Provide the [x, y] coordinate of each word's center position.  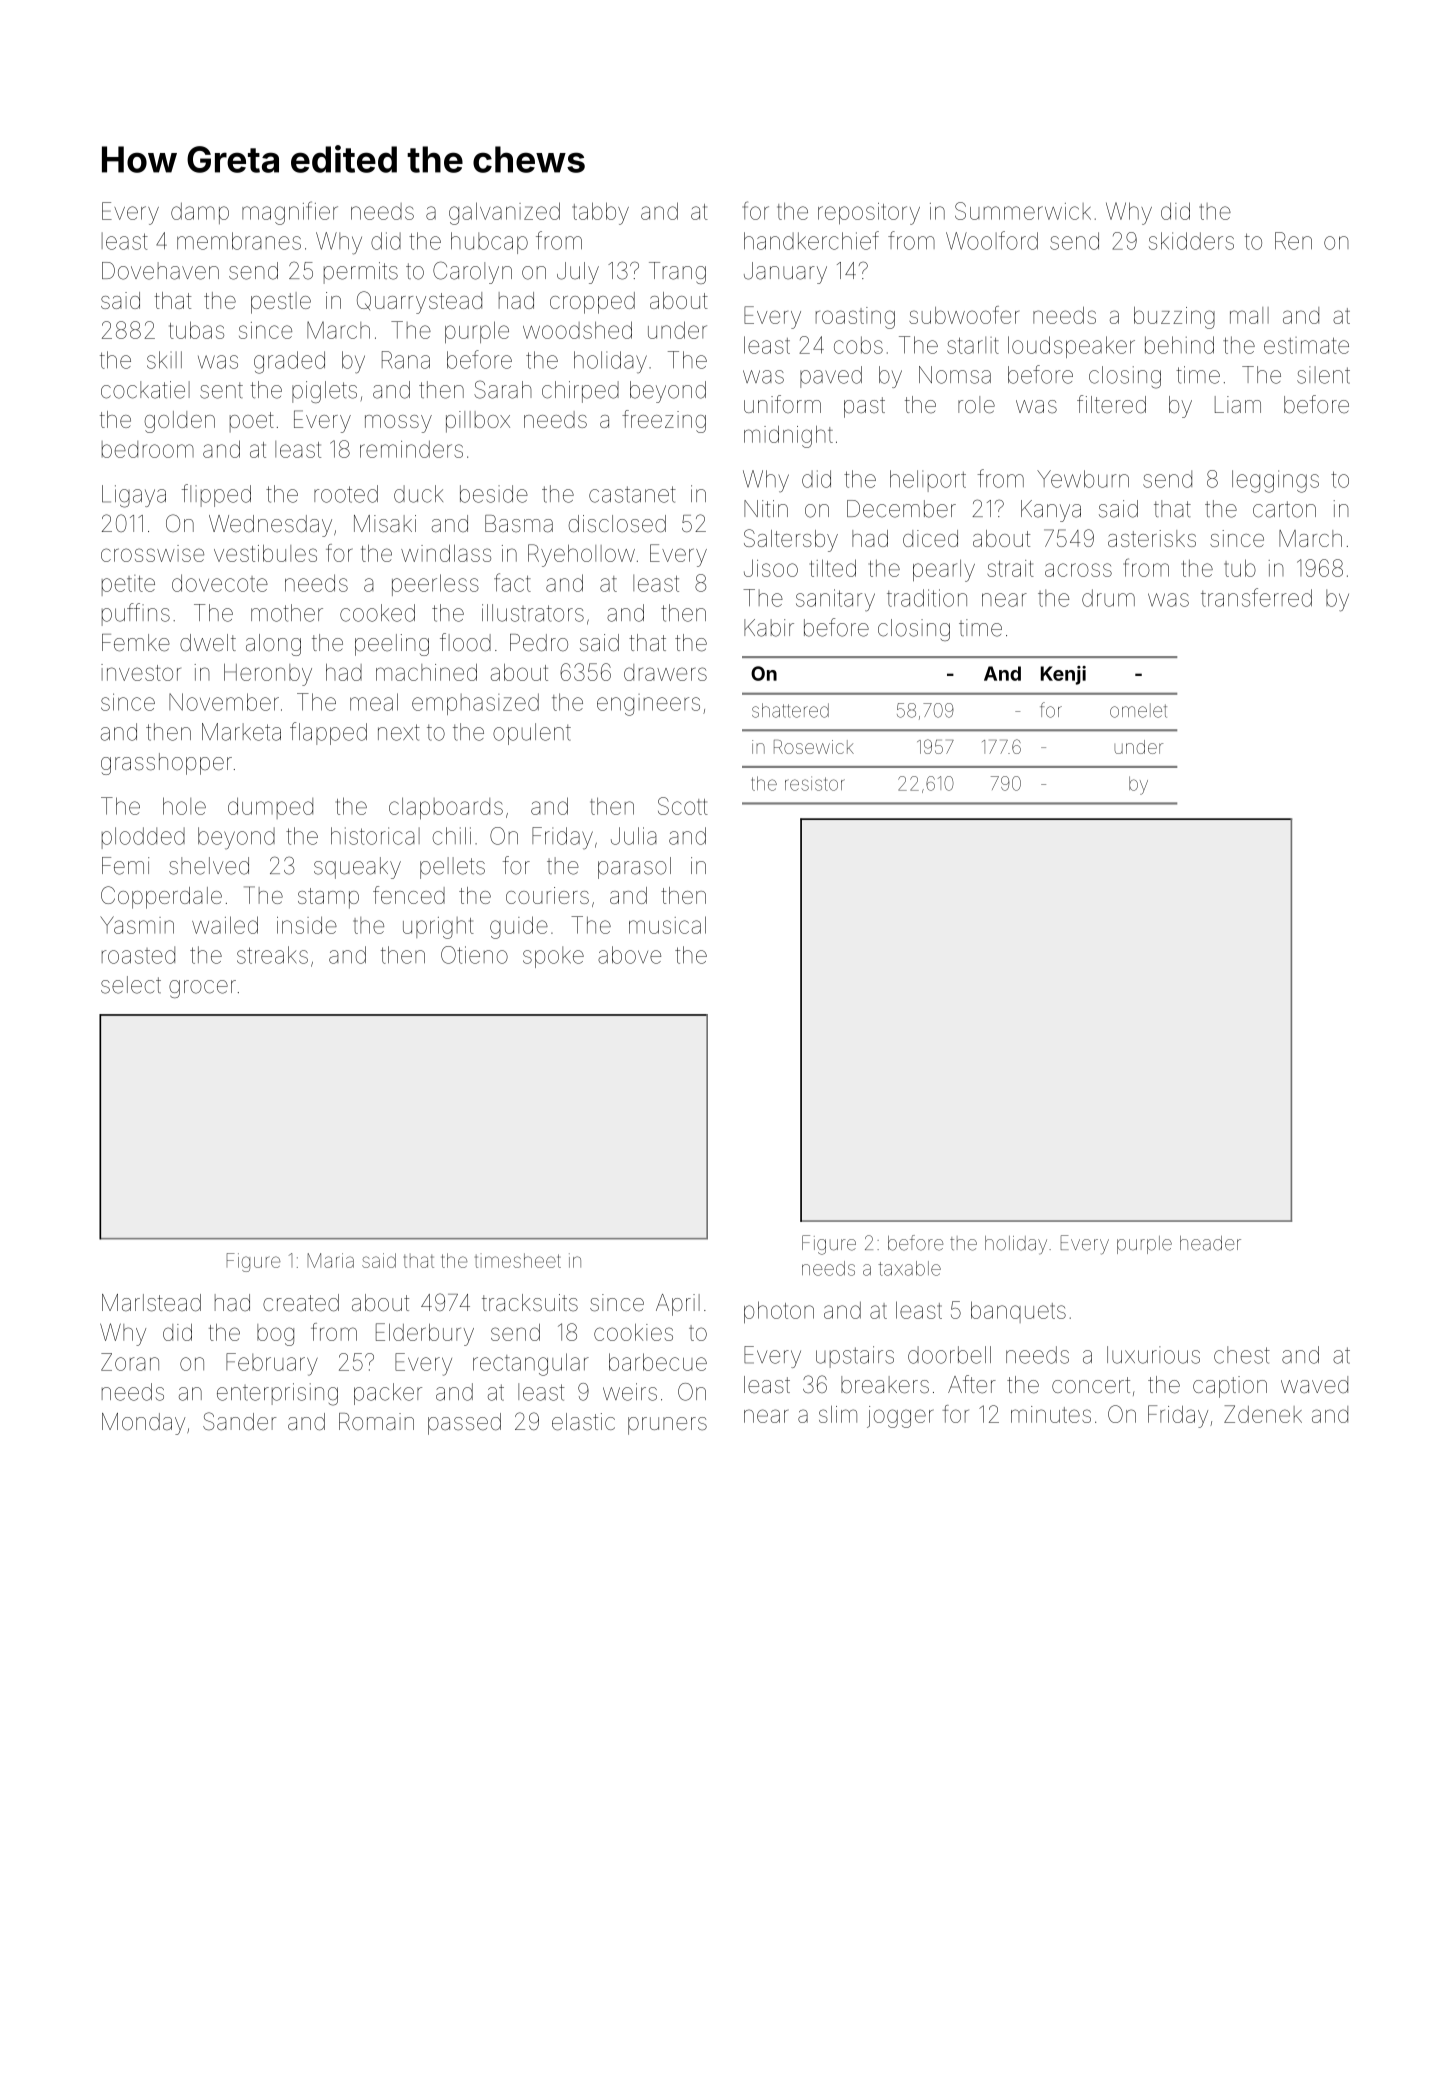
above [629, 955]
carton [1284, 509]
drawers [665, 672]
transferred [1256, 597]
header [1210, 1243]
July [578, 273]
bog [275, 1335]
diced [930, 538]
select [131, 985]
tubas [196, 330]
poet [252, 422]
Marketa [241, 732]
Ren [1293, 241]
